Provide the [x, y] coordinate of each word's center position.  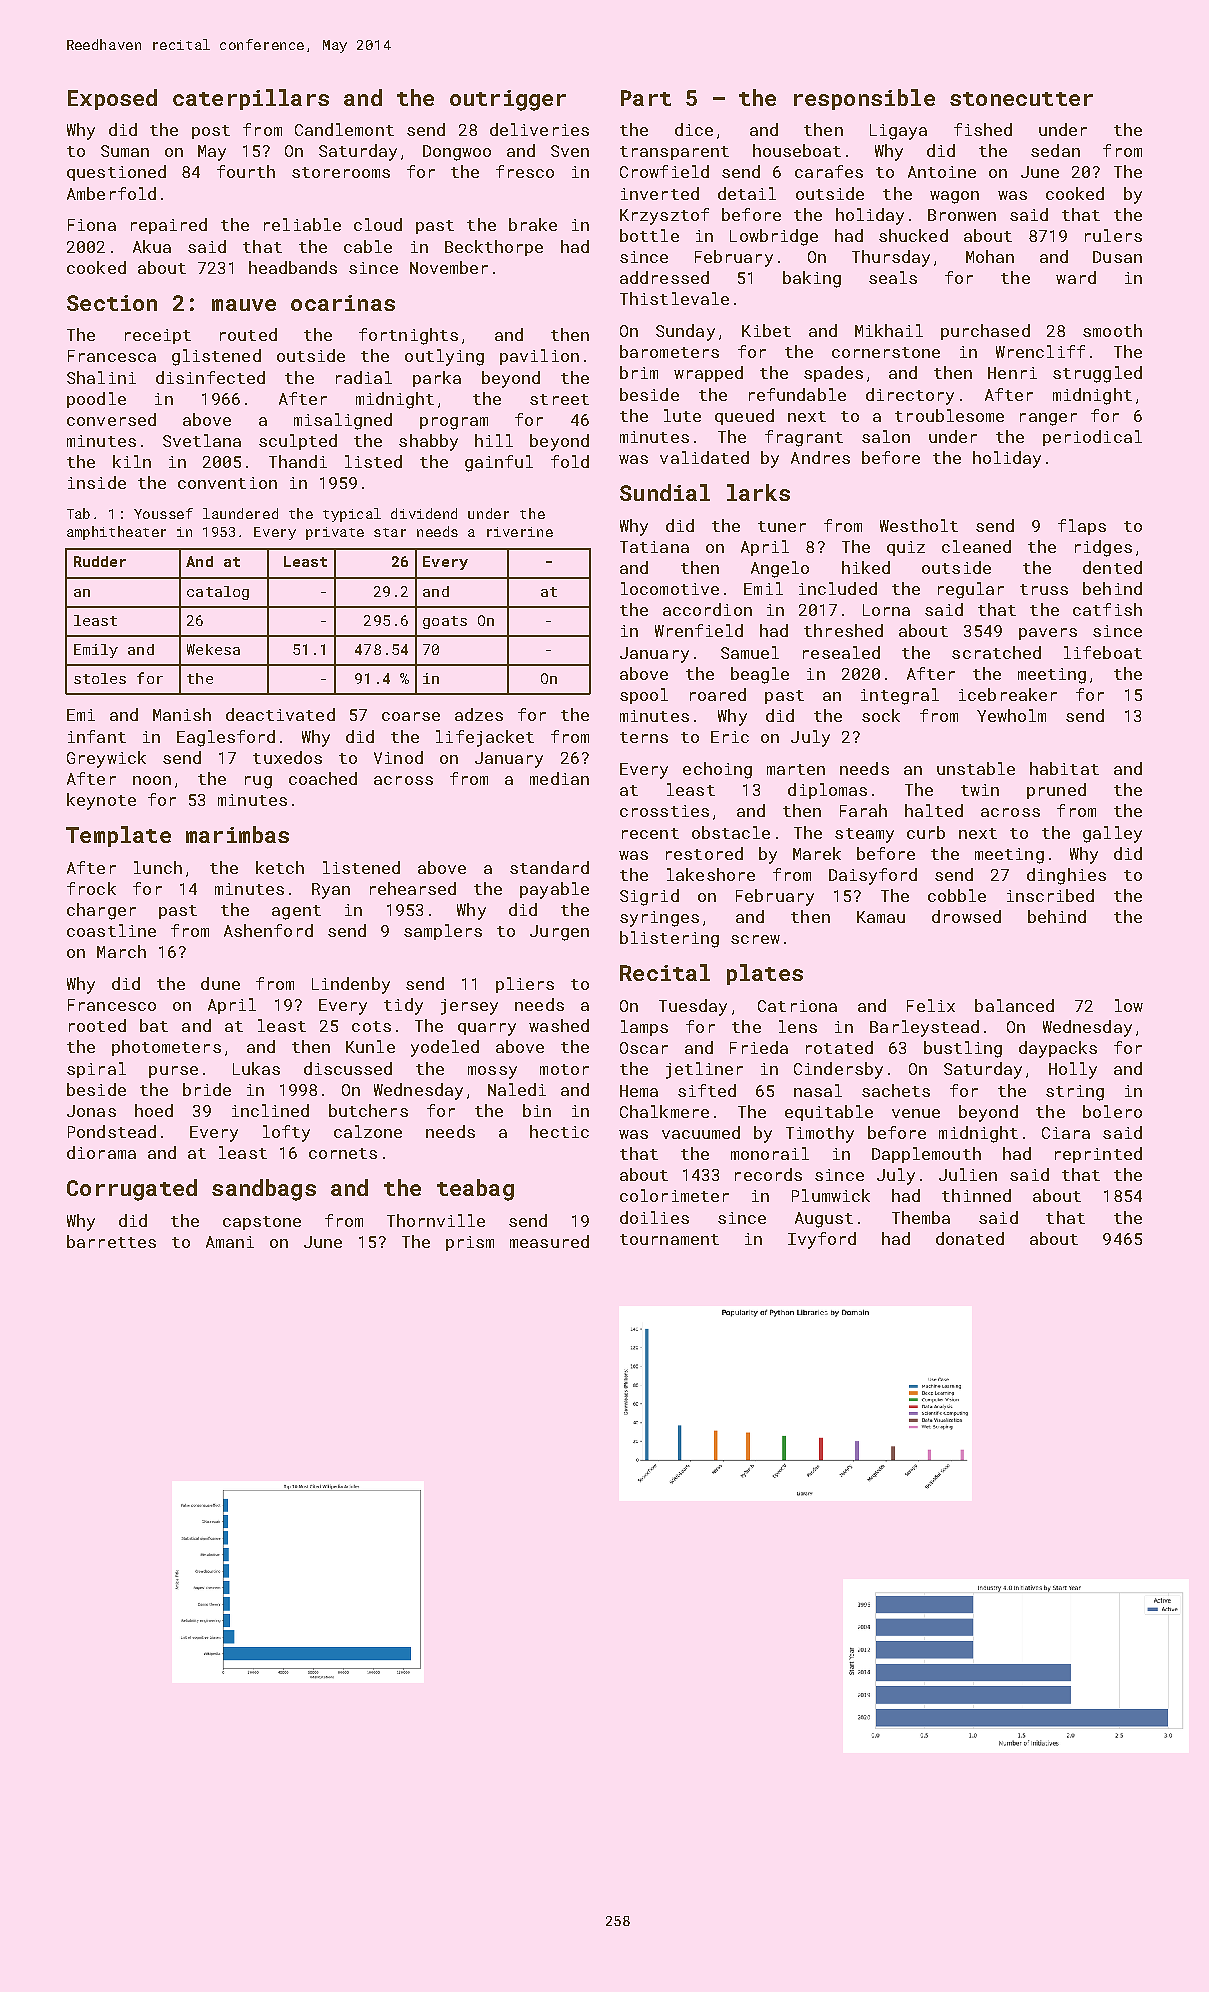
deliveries [539, 129]
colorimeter [674, 1195]
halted [934, 810]
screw [755, 939]
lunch [158, 867]
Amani [230, 1242]
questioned [116, 173]
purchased [985, 332]
